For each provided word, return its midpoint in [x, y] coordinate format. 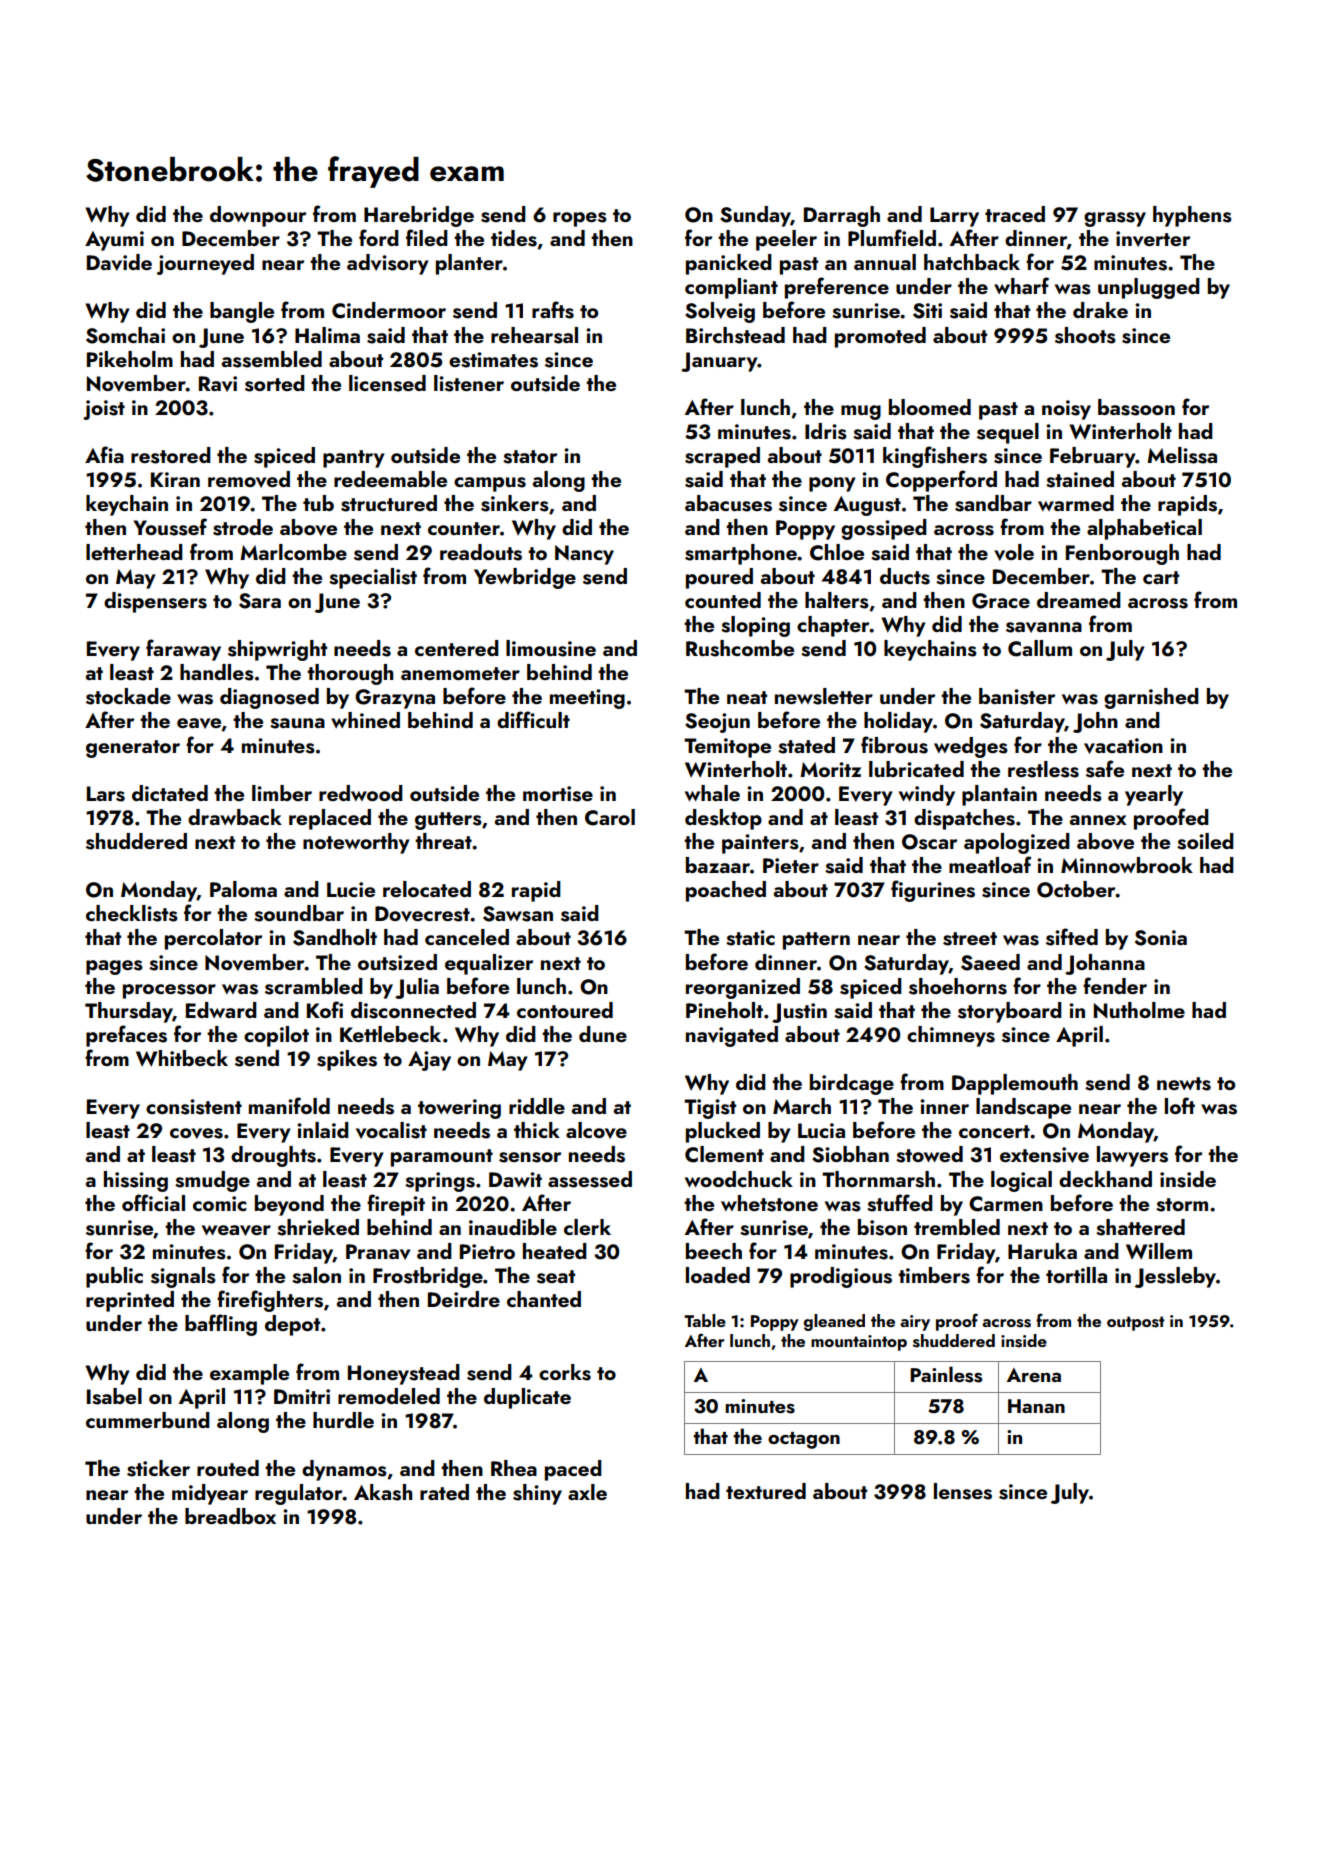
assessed [590, 1179]
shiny [537, 1494]
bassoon [1136, 407]
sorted [275, 383]
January [719, 362]
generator [133, 749]
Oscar [929, 842]
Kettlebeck [390, 1034]
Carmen [1006, 1204]
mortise [558, 794]
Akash [383, 1492]
